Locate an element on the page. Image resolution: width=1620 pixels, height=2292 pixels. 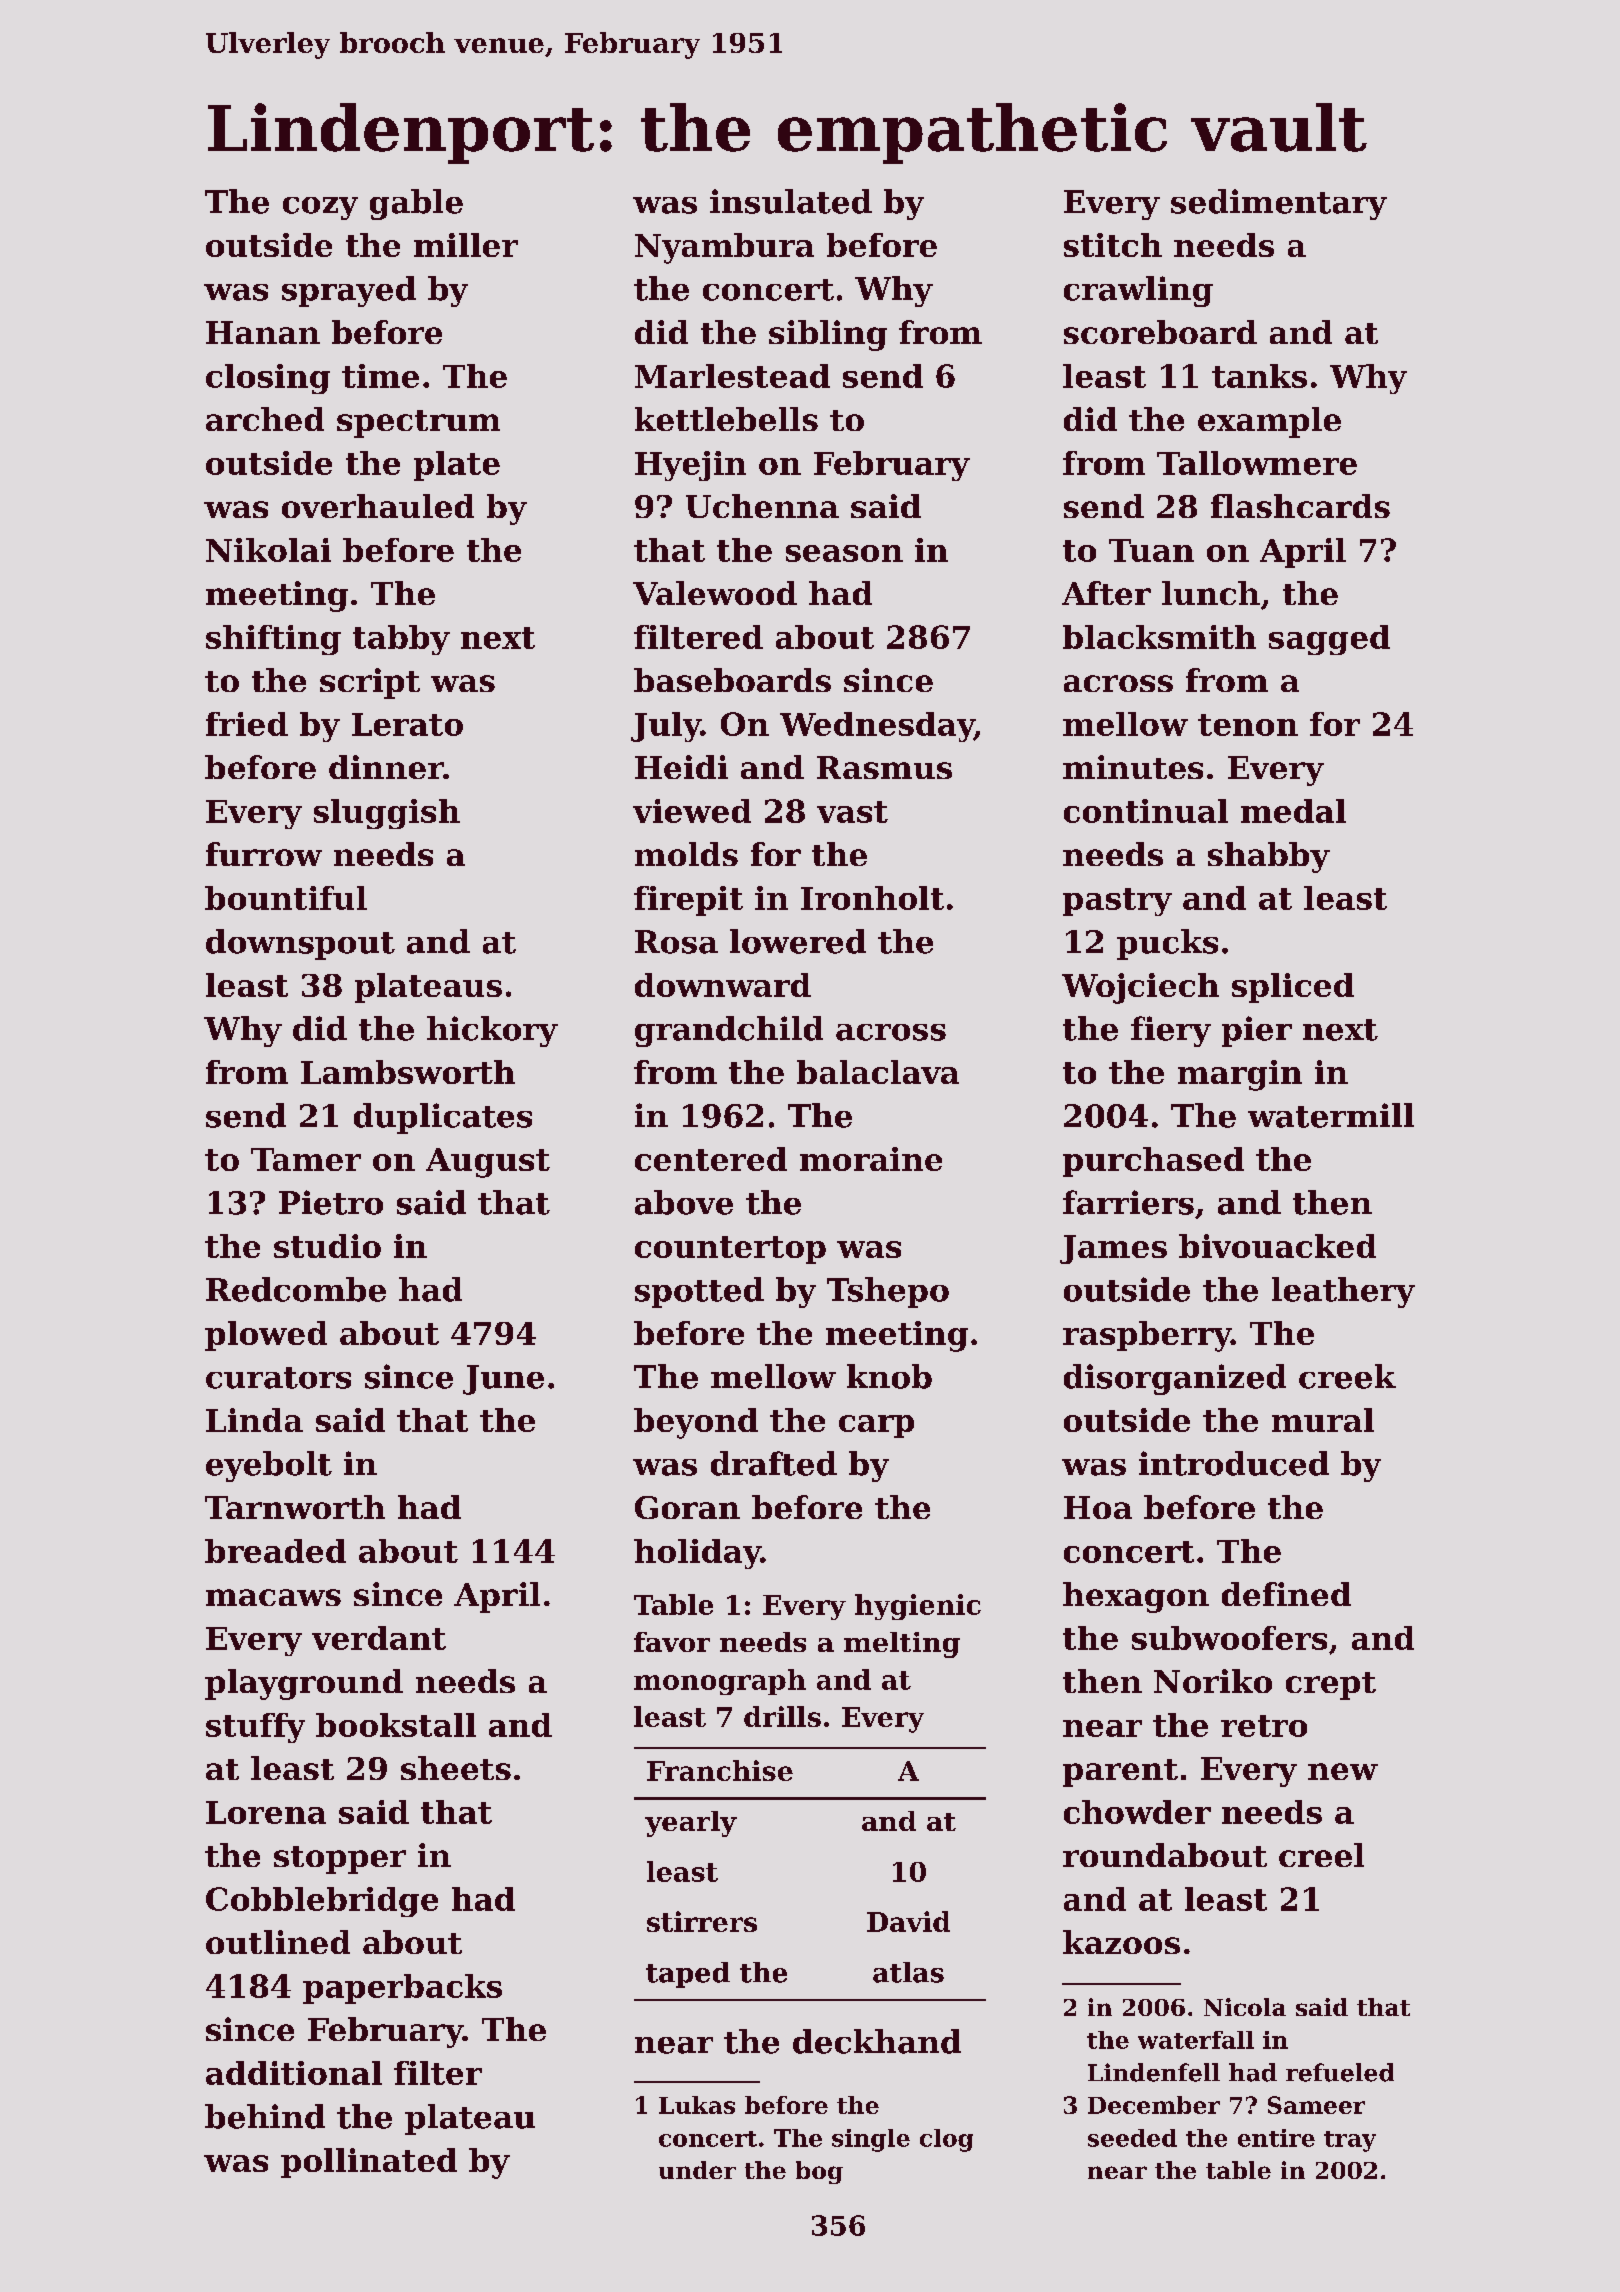
defined is located at coordinates (1286, 1594).
